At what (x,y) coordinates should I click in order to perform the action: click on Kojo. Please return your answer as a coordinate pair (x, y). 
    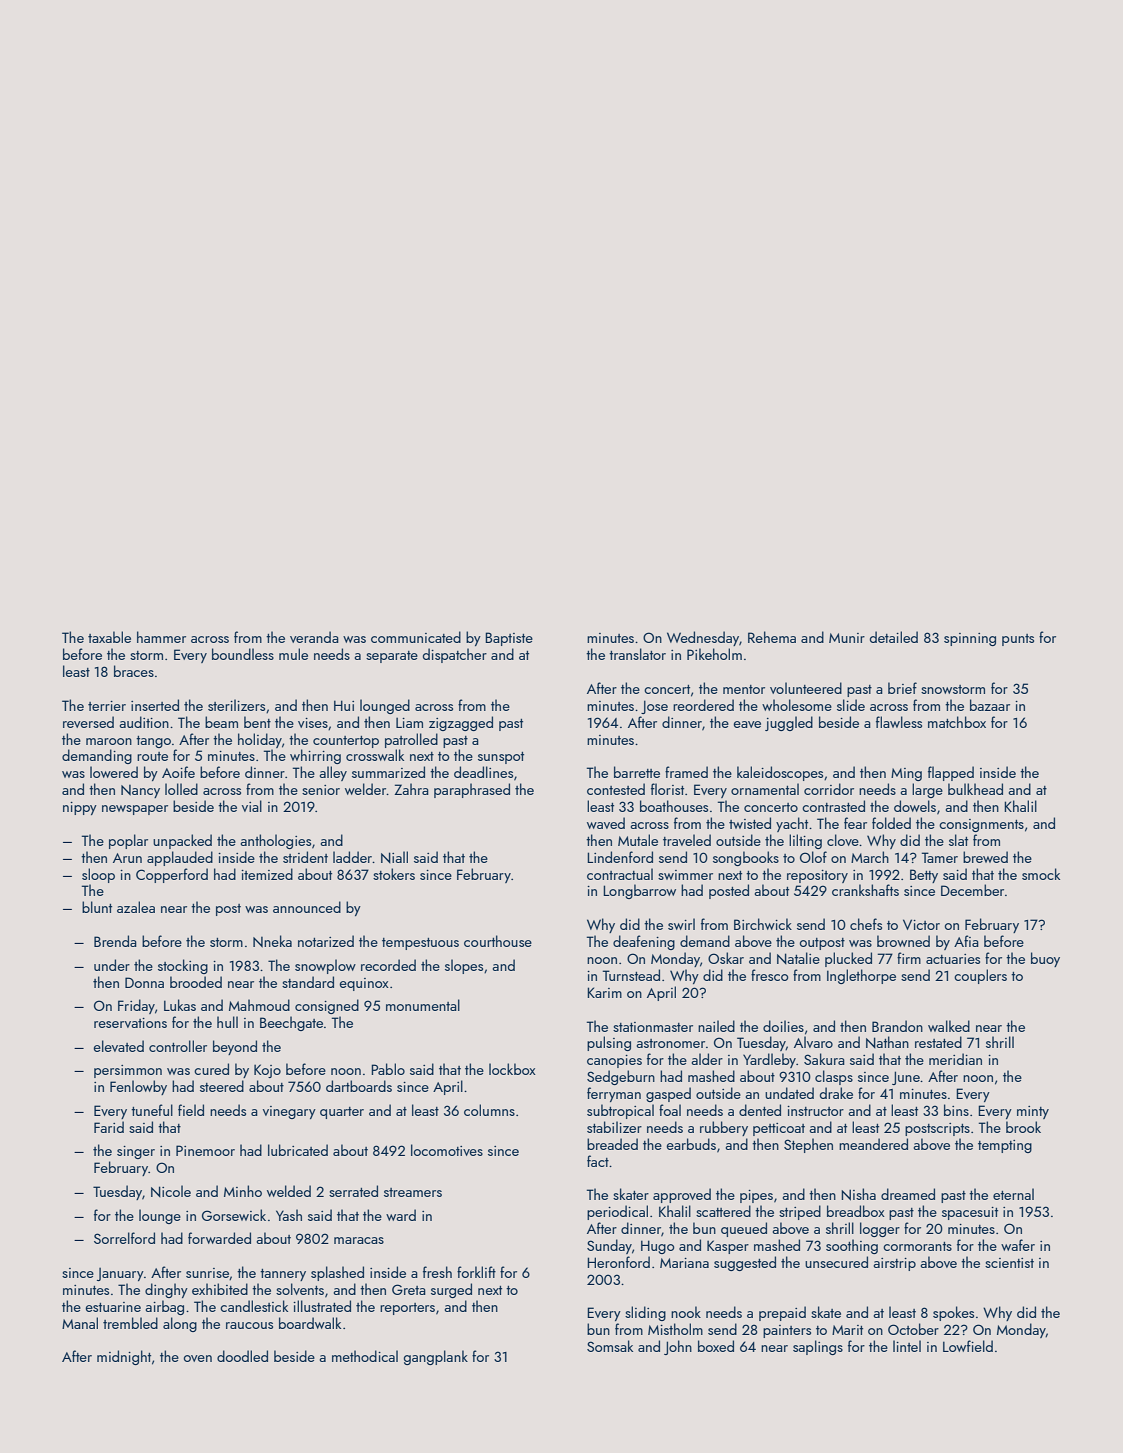
    Looking at the image, I should click on (267, 1071).
